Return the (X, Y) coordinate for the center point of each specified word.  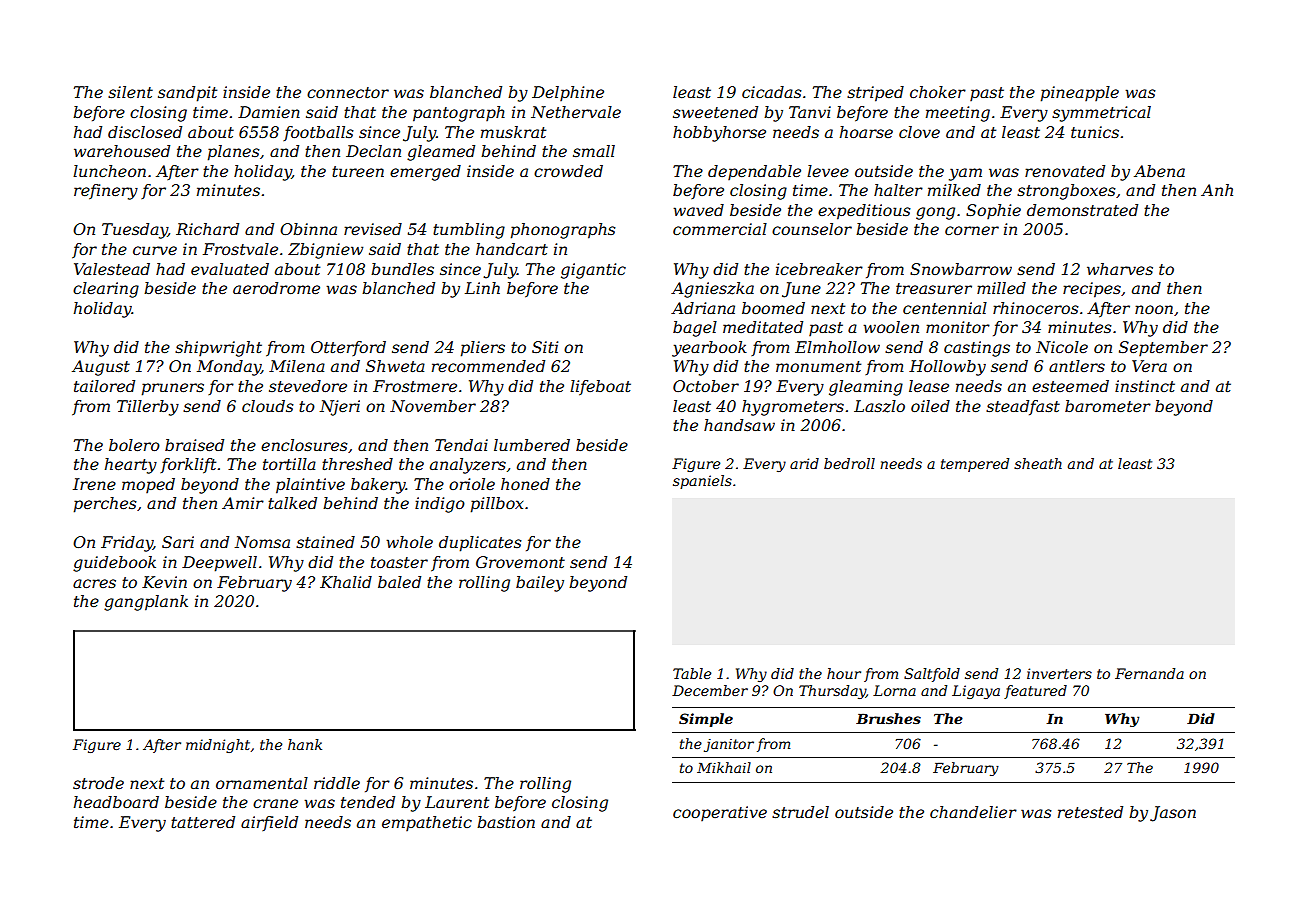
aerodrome (276, 288)
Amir (243, 503)
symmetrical (1101, 114)
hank (305, 744)
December (710, 690)
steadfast (1023, 407)
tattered (203, 822)
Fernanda (1149, 673)
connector (348, 92)
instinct (1145, 386)
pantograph (459, 114)
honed (525, 484)
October (706, 386)
